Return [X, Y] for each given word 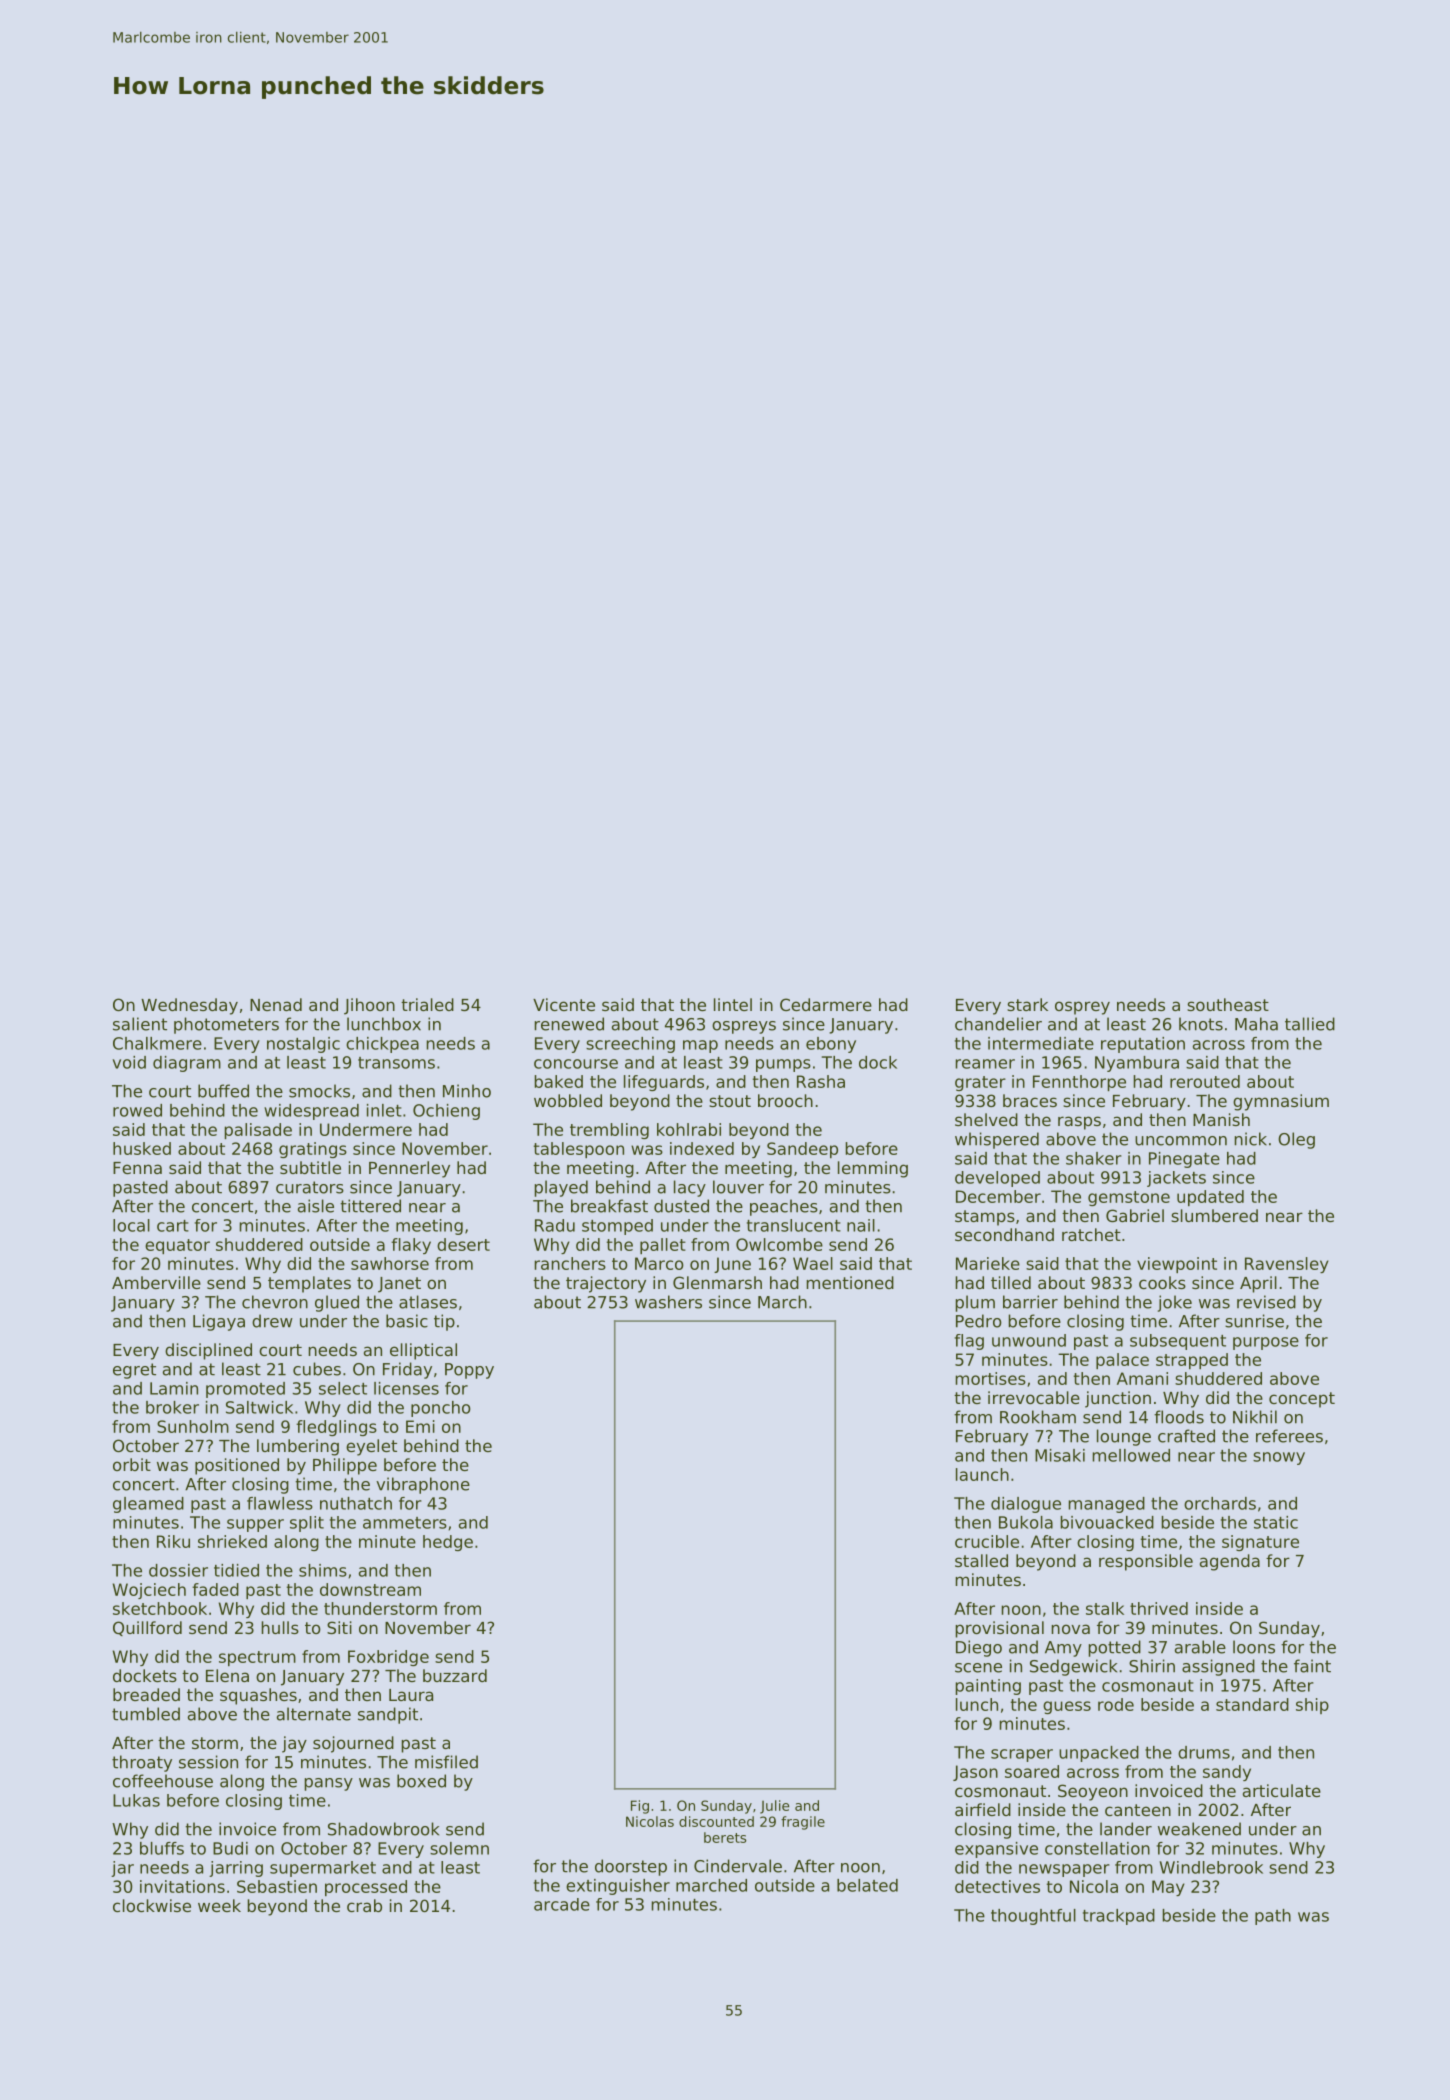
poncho [440, 1409]
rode [1116, 1704]
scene [978, 1668]
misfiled [446, 1762]
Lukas [136, 1800]
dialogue [1026, 1505]
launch [982, 1474]
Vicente [564, 1004]
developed [997, 1179]
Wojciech [149, 1591]
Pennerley [409, 1169]
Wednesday [189, 1006]
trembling [609, 1131]
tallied [1310, 1024]
